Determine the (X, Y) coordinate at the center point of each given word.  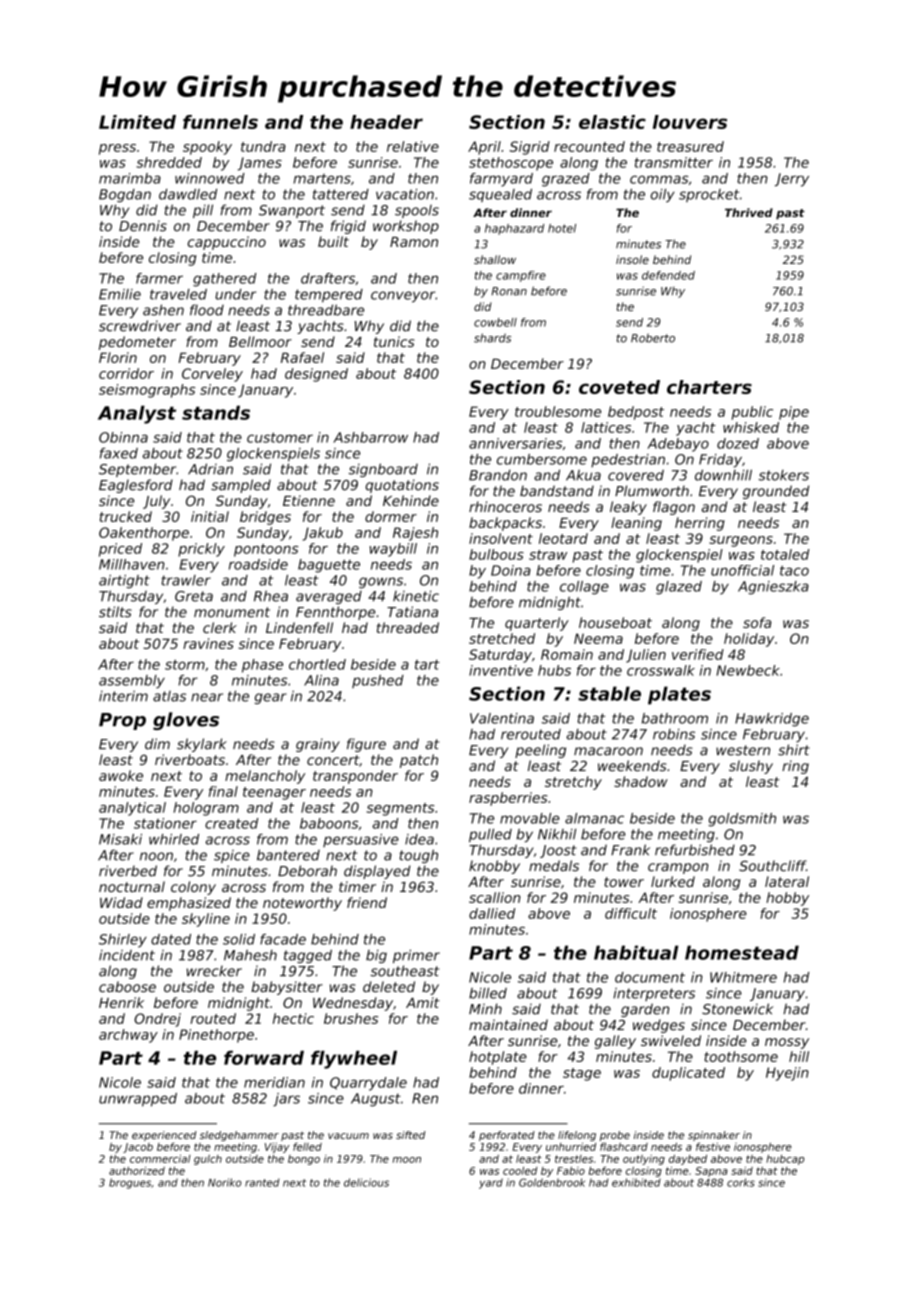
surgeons (741, 541)
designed (316, 375)
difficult (631, 913)
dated (171, 939)
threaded (408, 627)
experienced (164, 1136)
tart (427, 665)
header (386, 122)
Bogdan (125, 196)
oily (663, 196)
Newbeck (748, 670)
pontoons (266, 550)
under (235, 294)
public (752, 413)
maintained (508, 1025)
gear (270, 698)
